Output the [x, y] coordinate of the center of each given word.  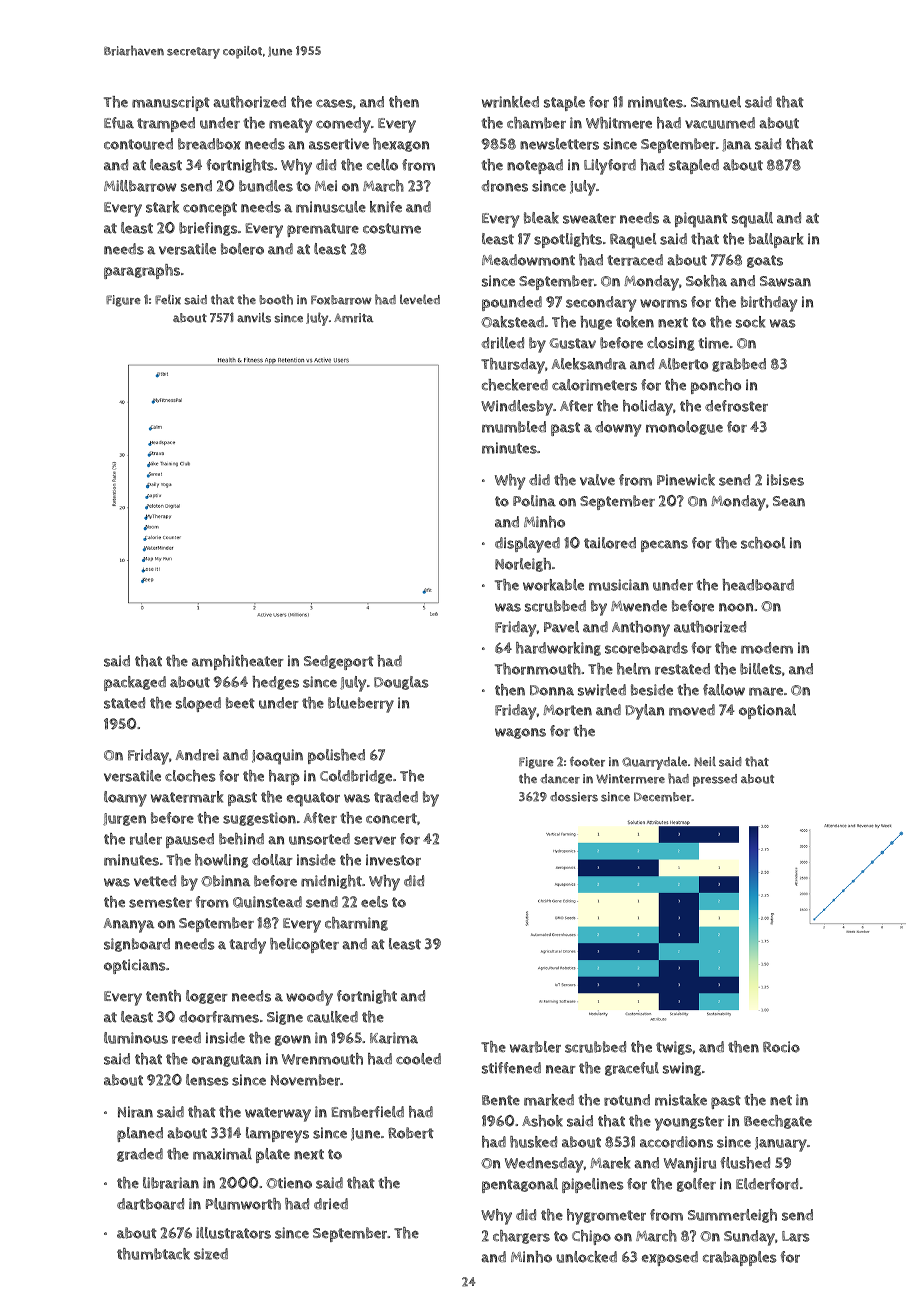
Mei [326, 186]
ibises [785, 480]
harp [284, 777]
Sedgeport [339, 662]
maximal [222, 1154]
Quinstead [267, 902]
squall [752, 220]
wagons [520, 733]
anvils [254, 317]
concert [391, 818]
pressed [715, 780]
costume [392, 228]
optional [767, 711]
